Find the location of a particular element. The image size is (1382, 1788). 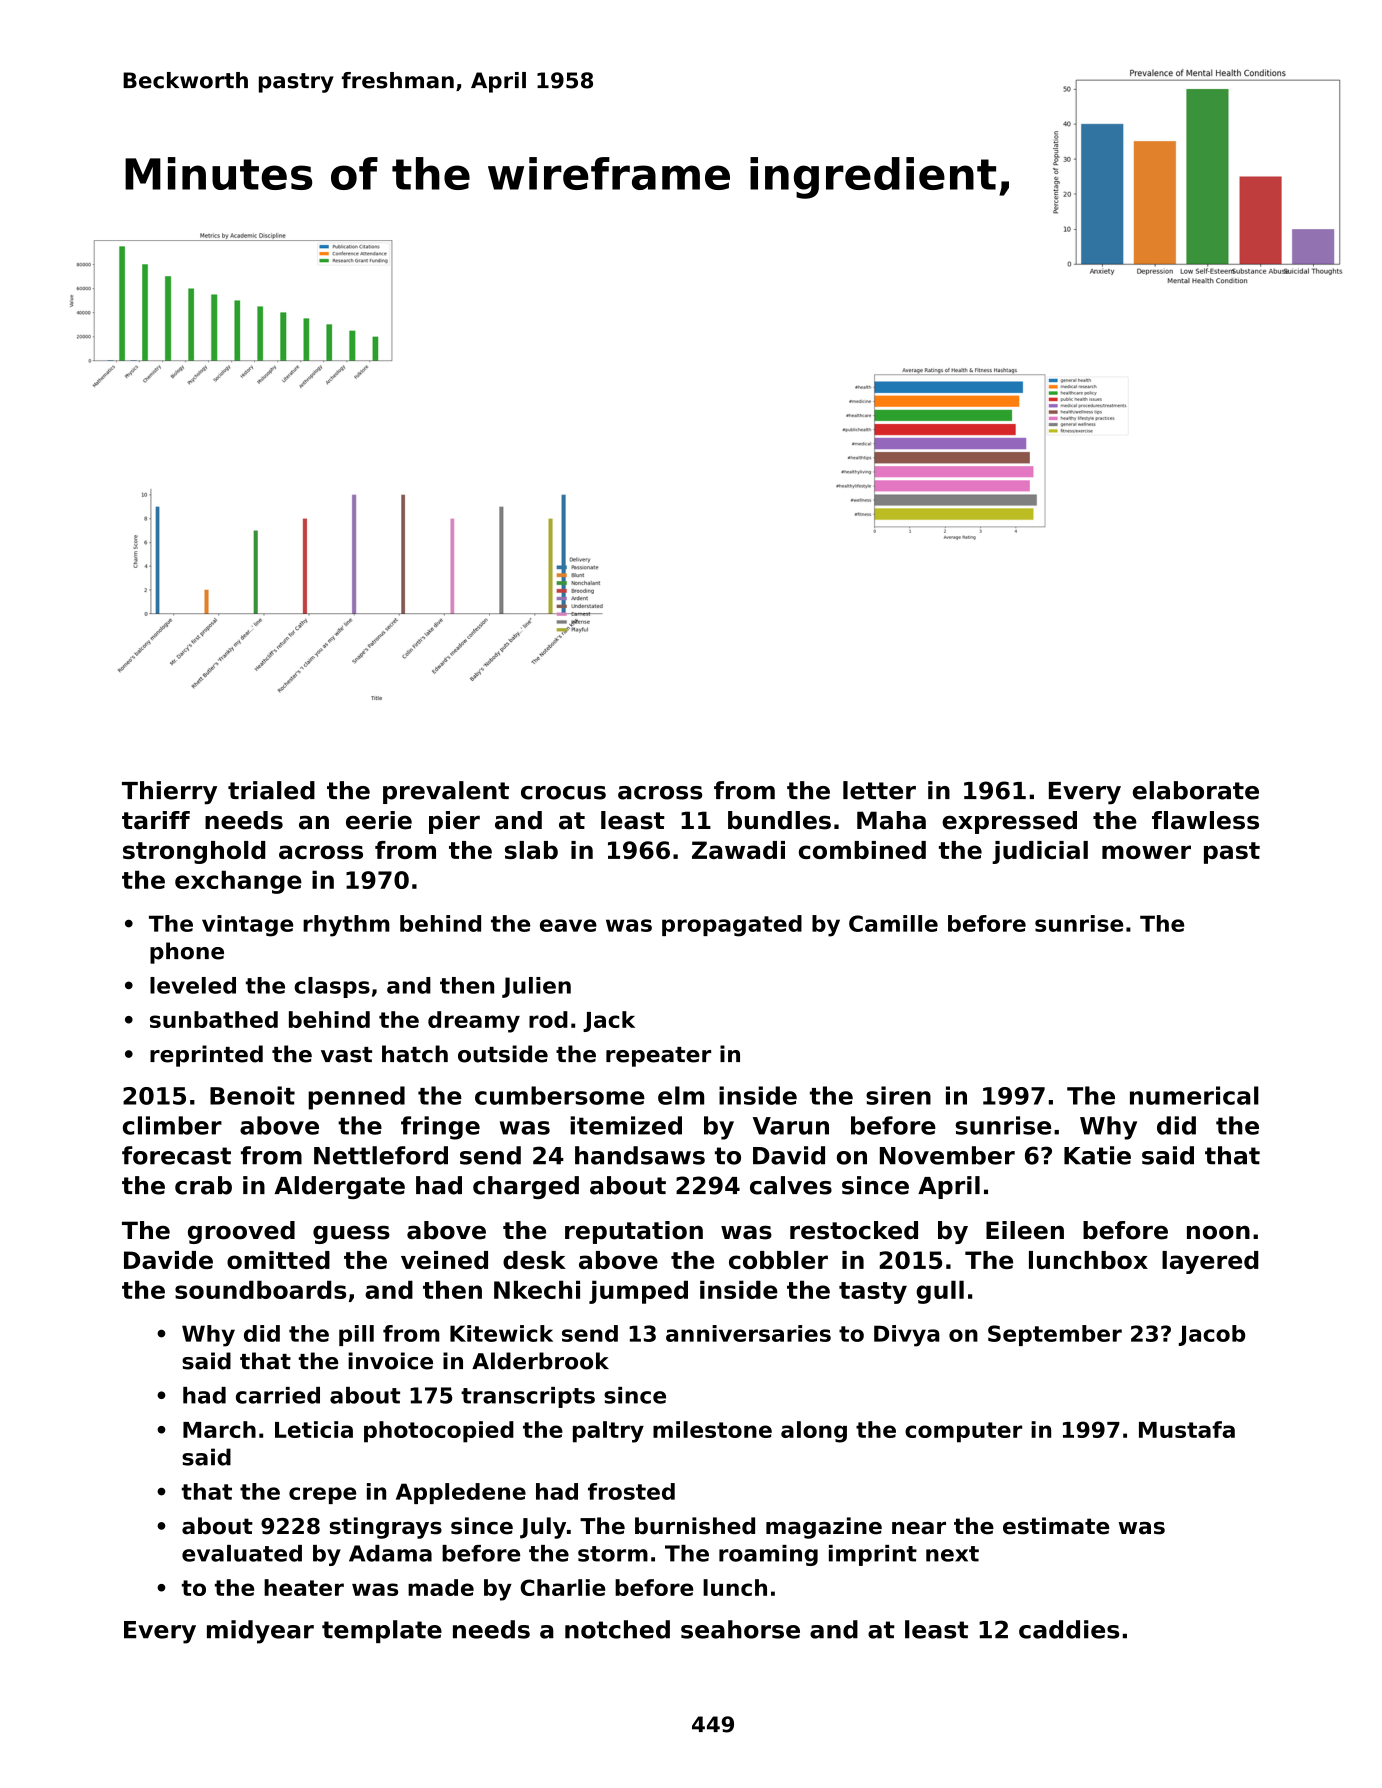

slab is located at coordinates (531, 850).
